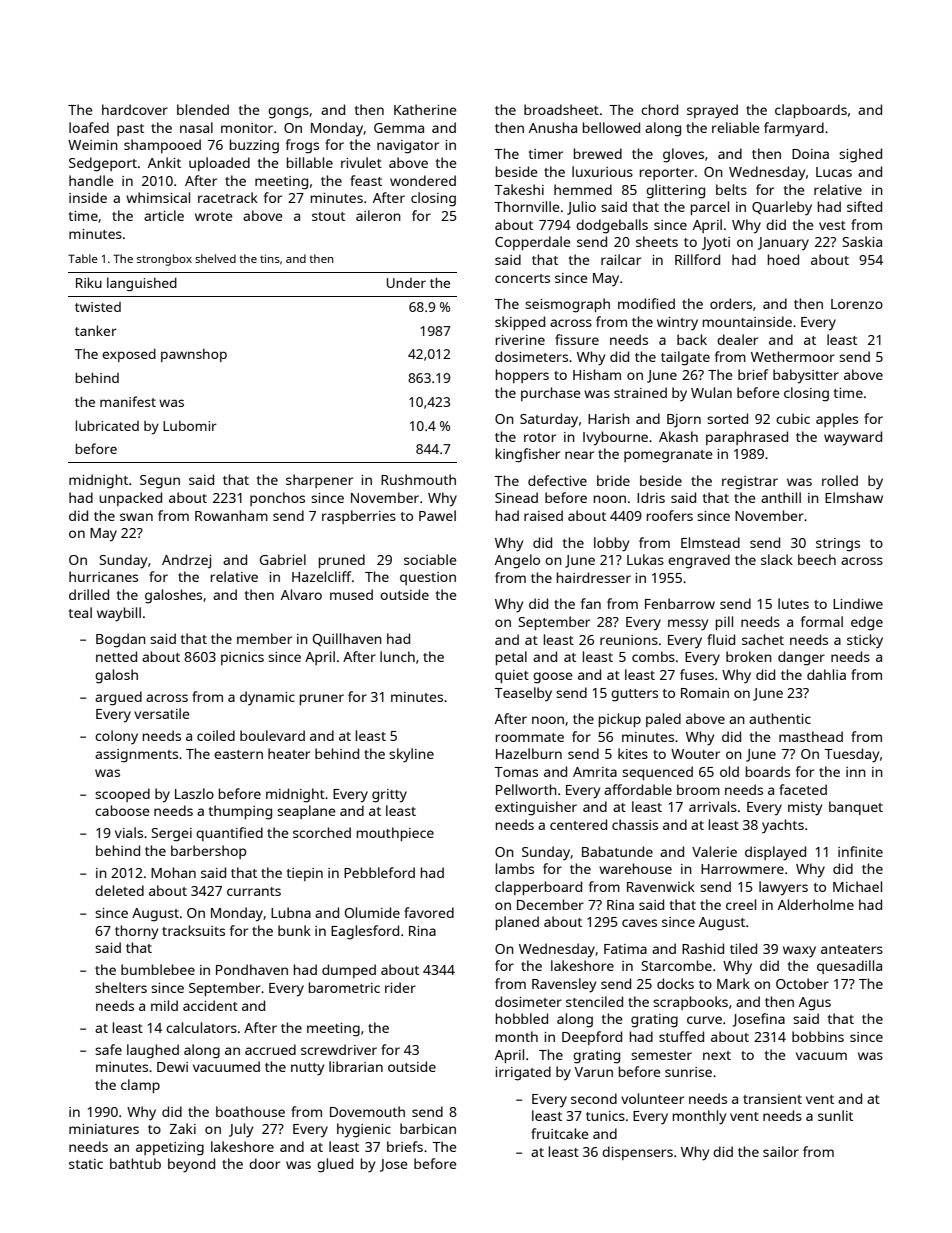  I want to click on hardcover, so click(135, 109).
